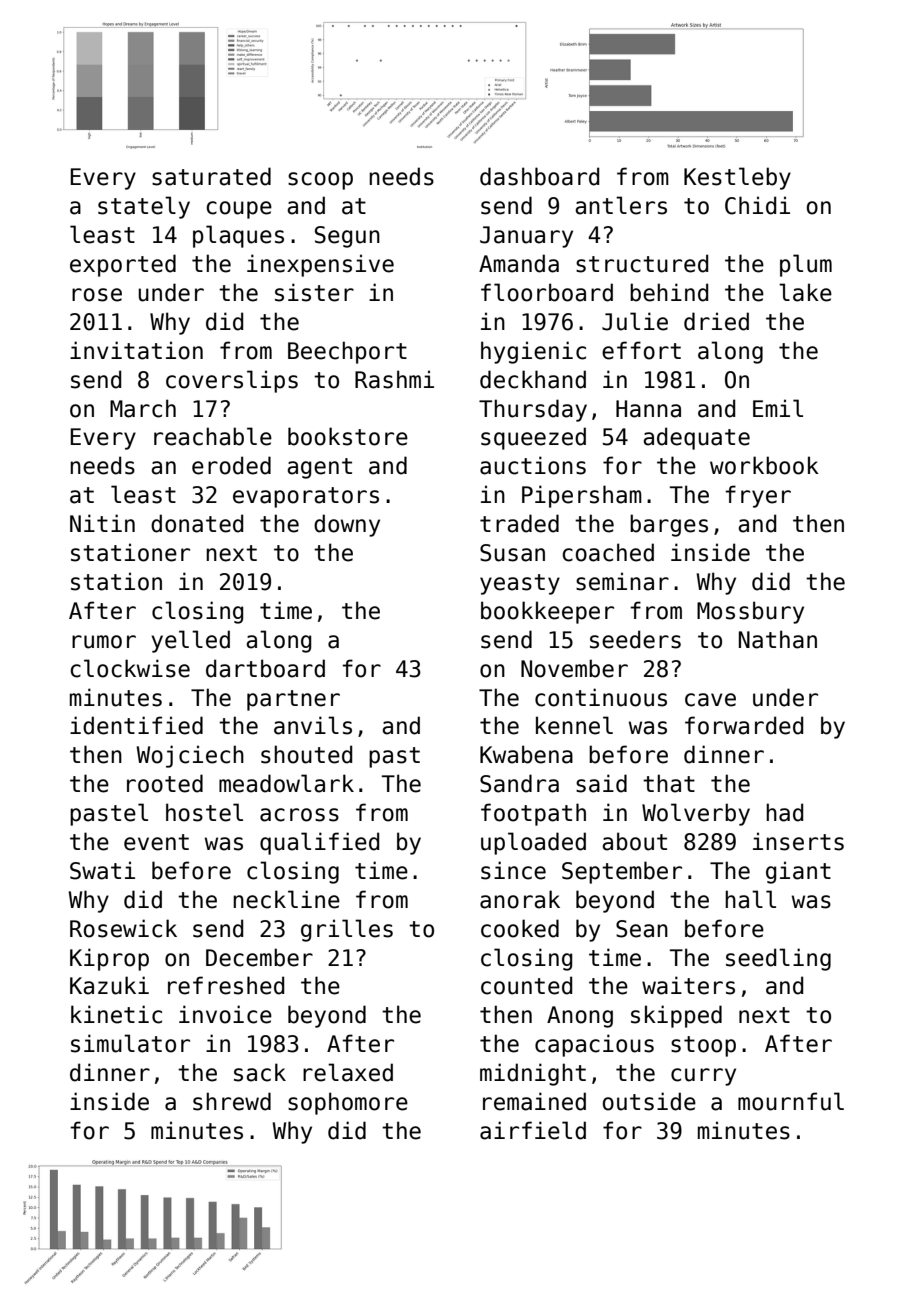 Image resolution: width=924 pixels, height=1311 pixels. Describe the element at coordinates (348, 1072) in the document. I see `relaxed` at that location.
